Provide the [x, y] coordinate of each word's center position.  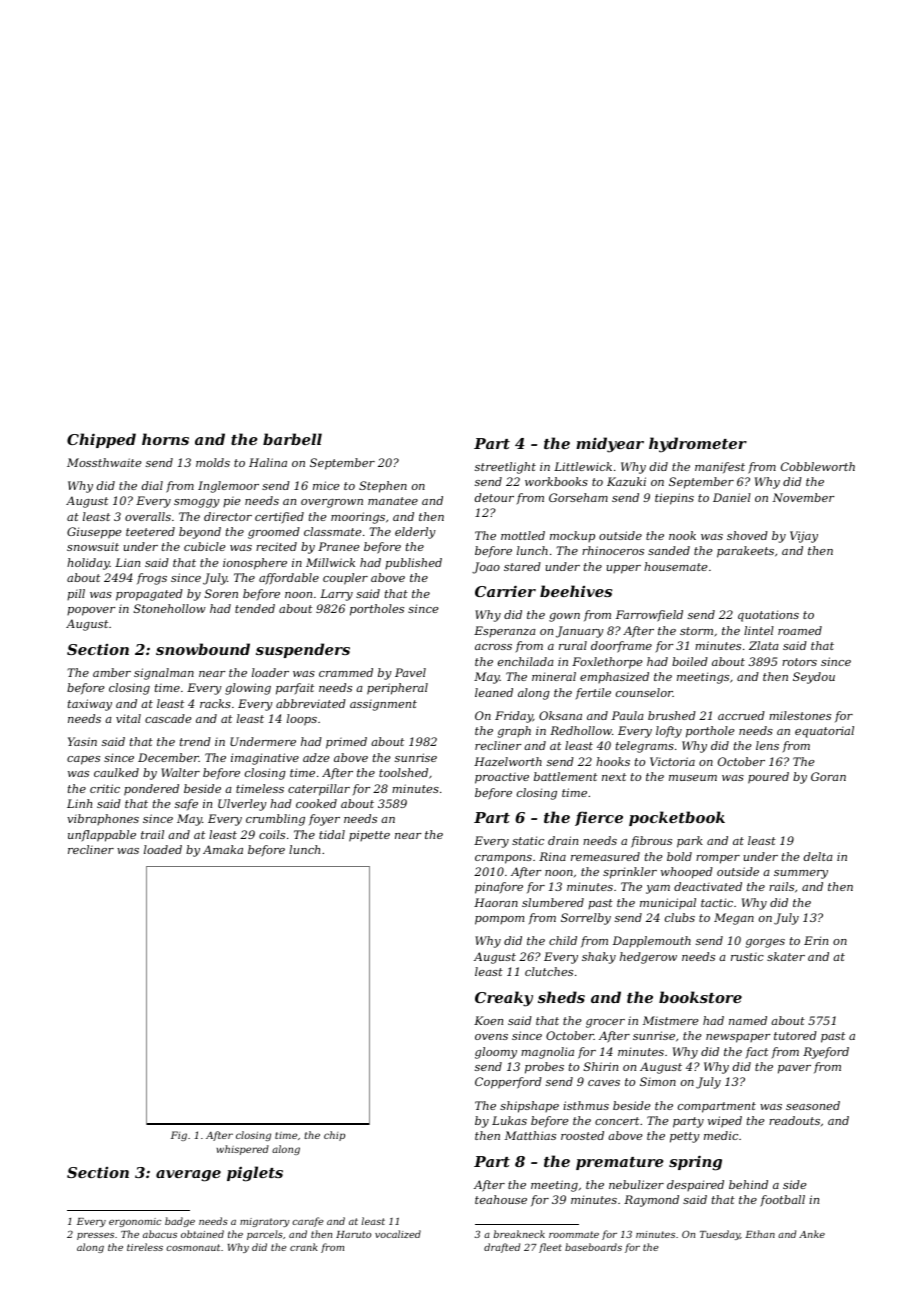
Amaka [223, 849]
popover [91, 611]
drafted [502, 1248]
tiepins [674, 499]
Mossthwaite [104, 462]
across [493, 647]
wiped [725, 1122]
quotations [768, 616]
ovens [491, 1037]
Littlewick [583, 466]
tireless [145, 1247]
